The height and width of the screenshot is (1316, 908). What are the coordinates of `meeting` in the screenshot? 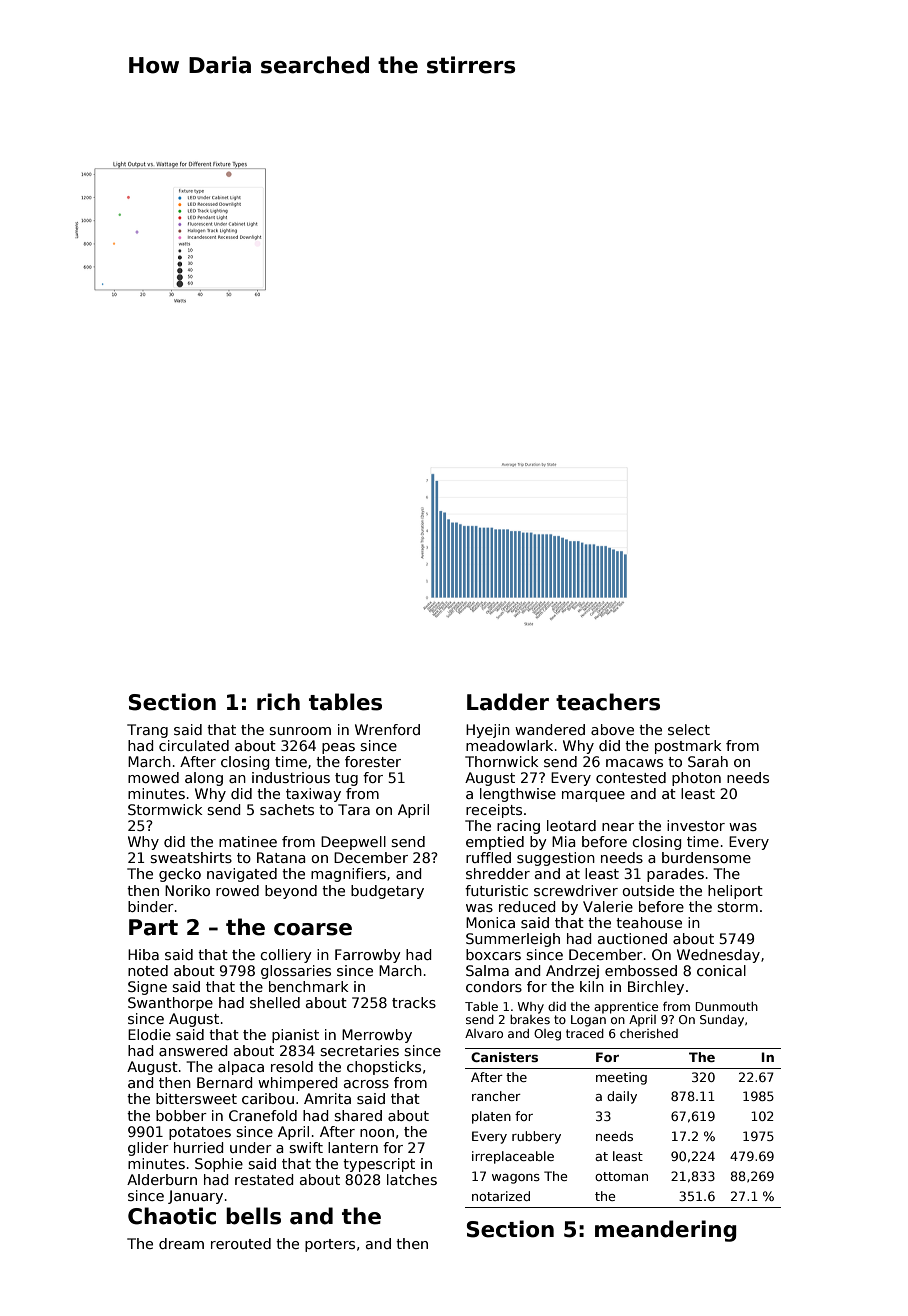 It's located at (621, 1078).
